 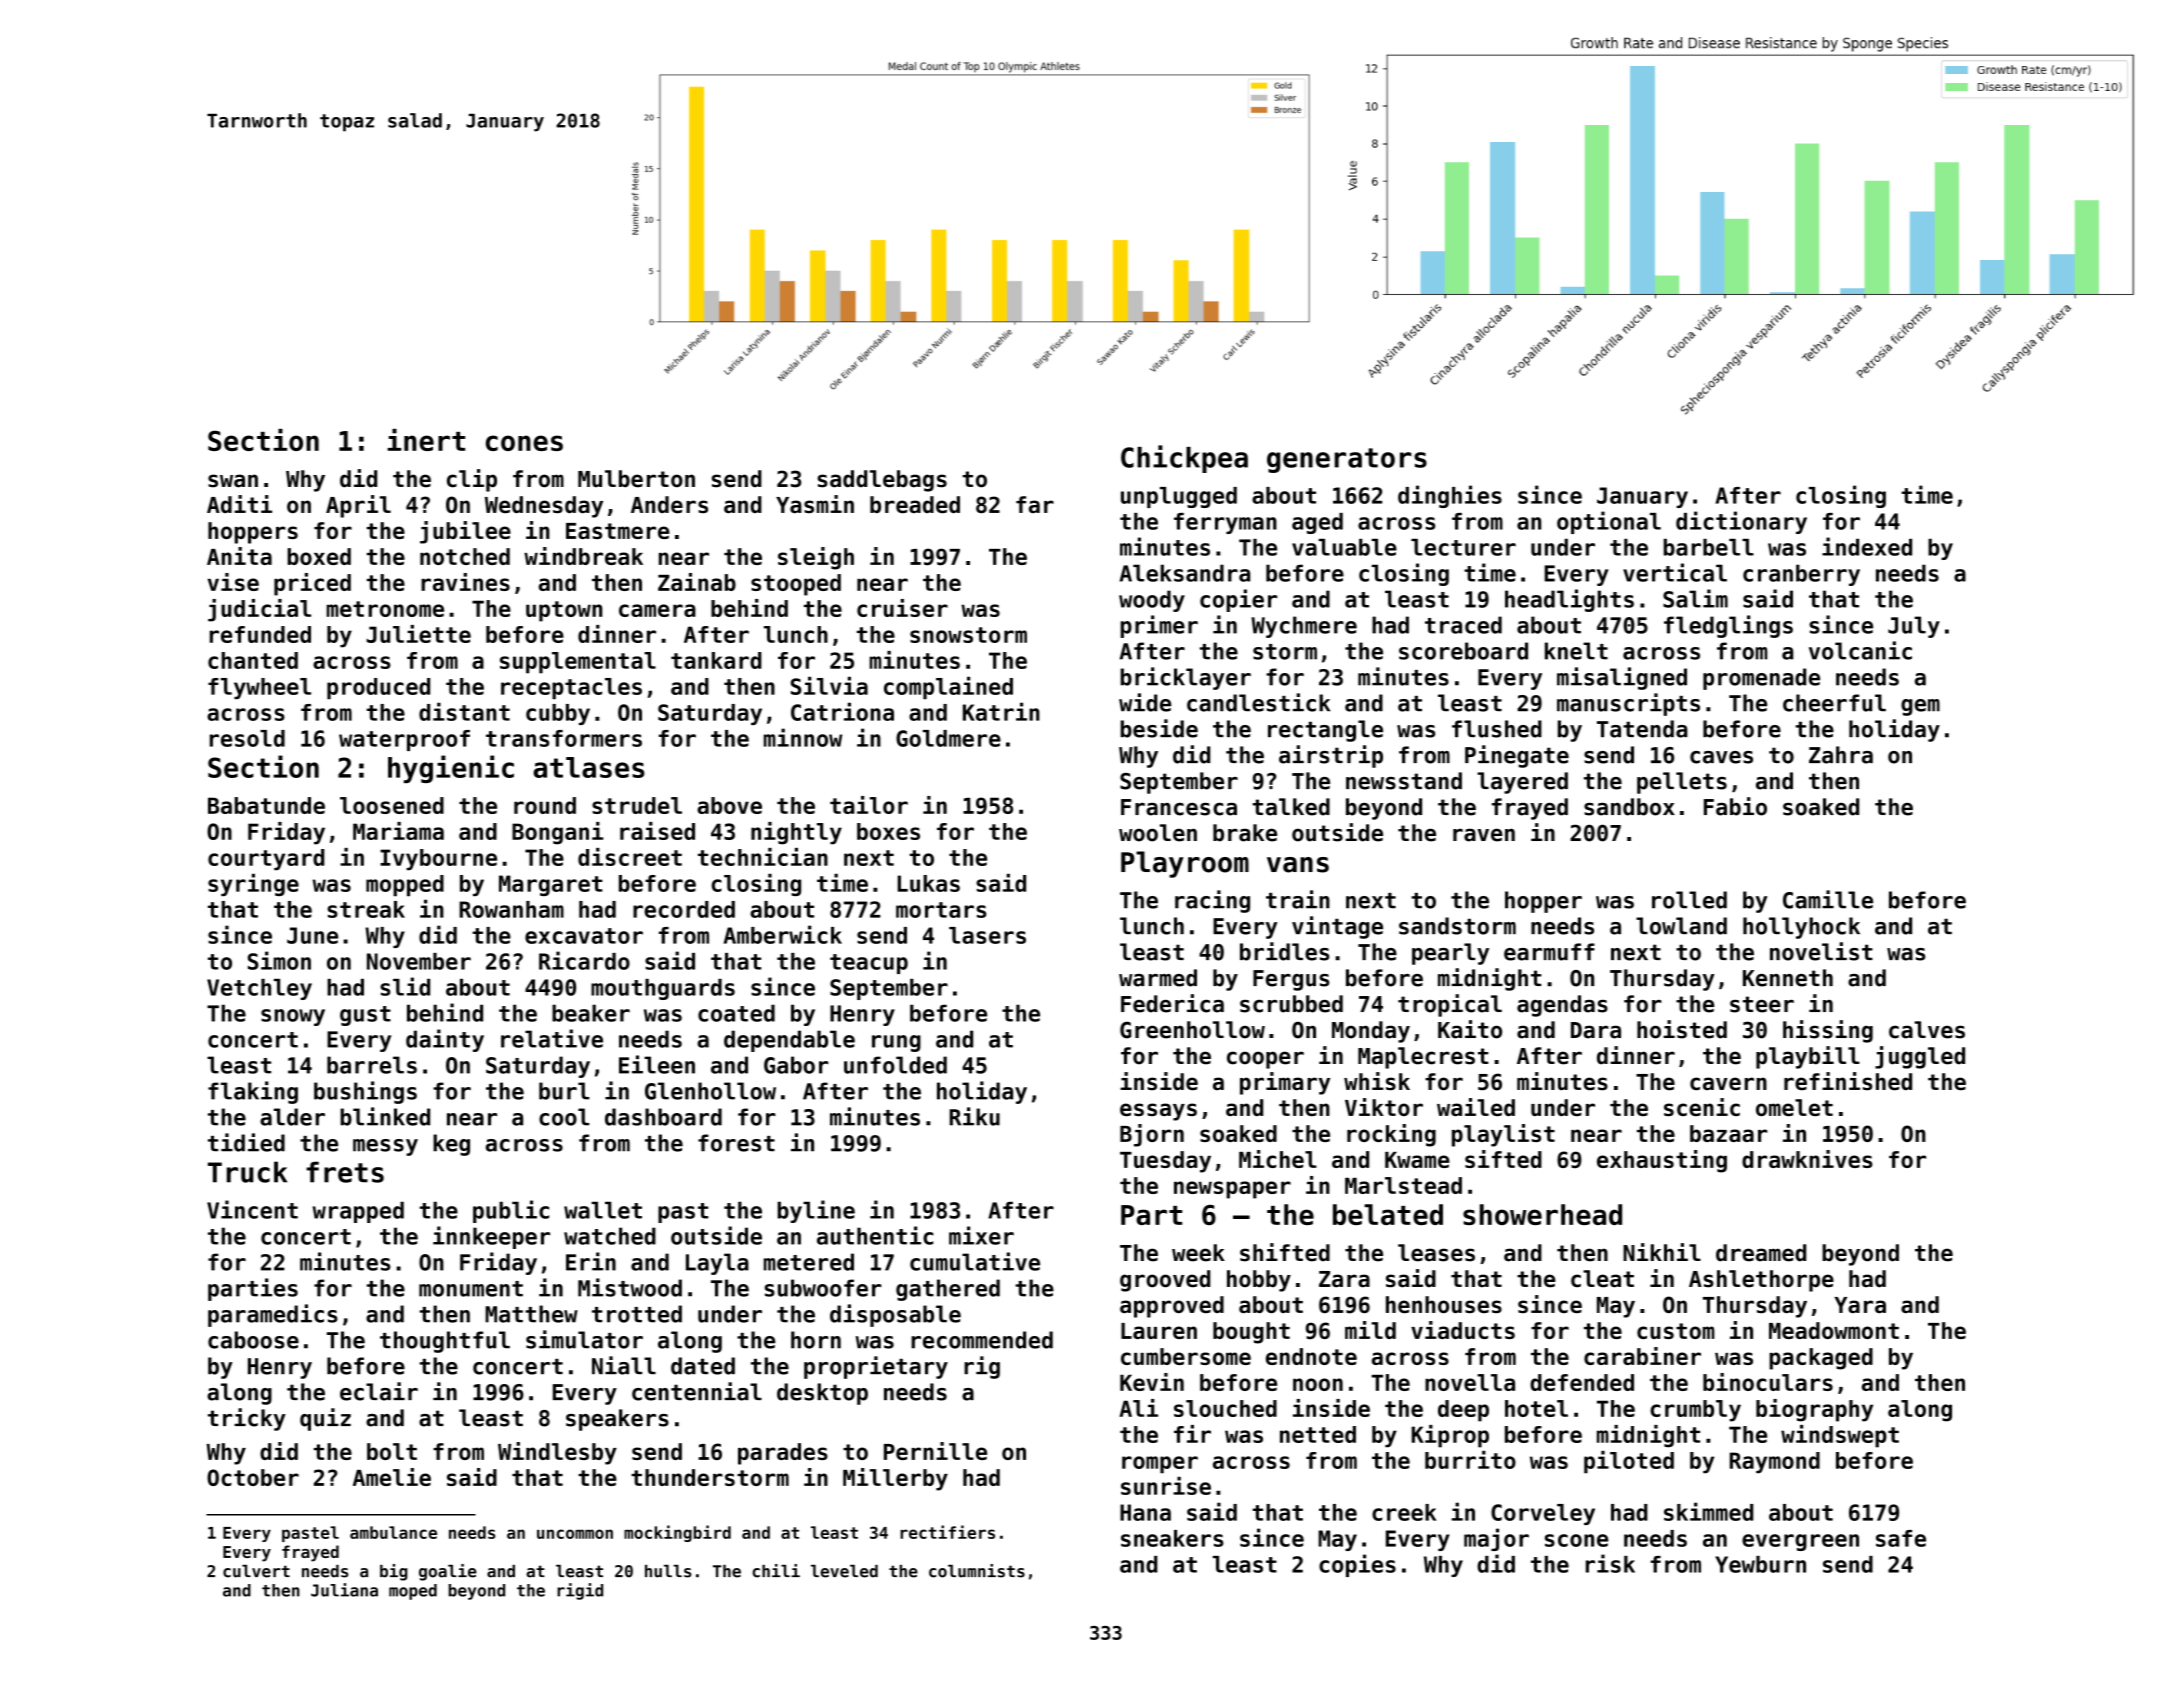 What do you see at coordinates (557, 1453) in the screenshot?
I see `Windlesby` at bounding box center [557, 1453].
